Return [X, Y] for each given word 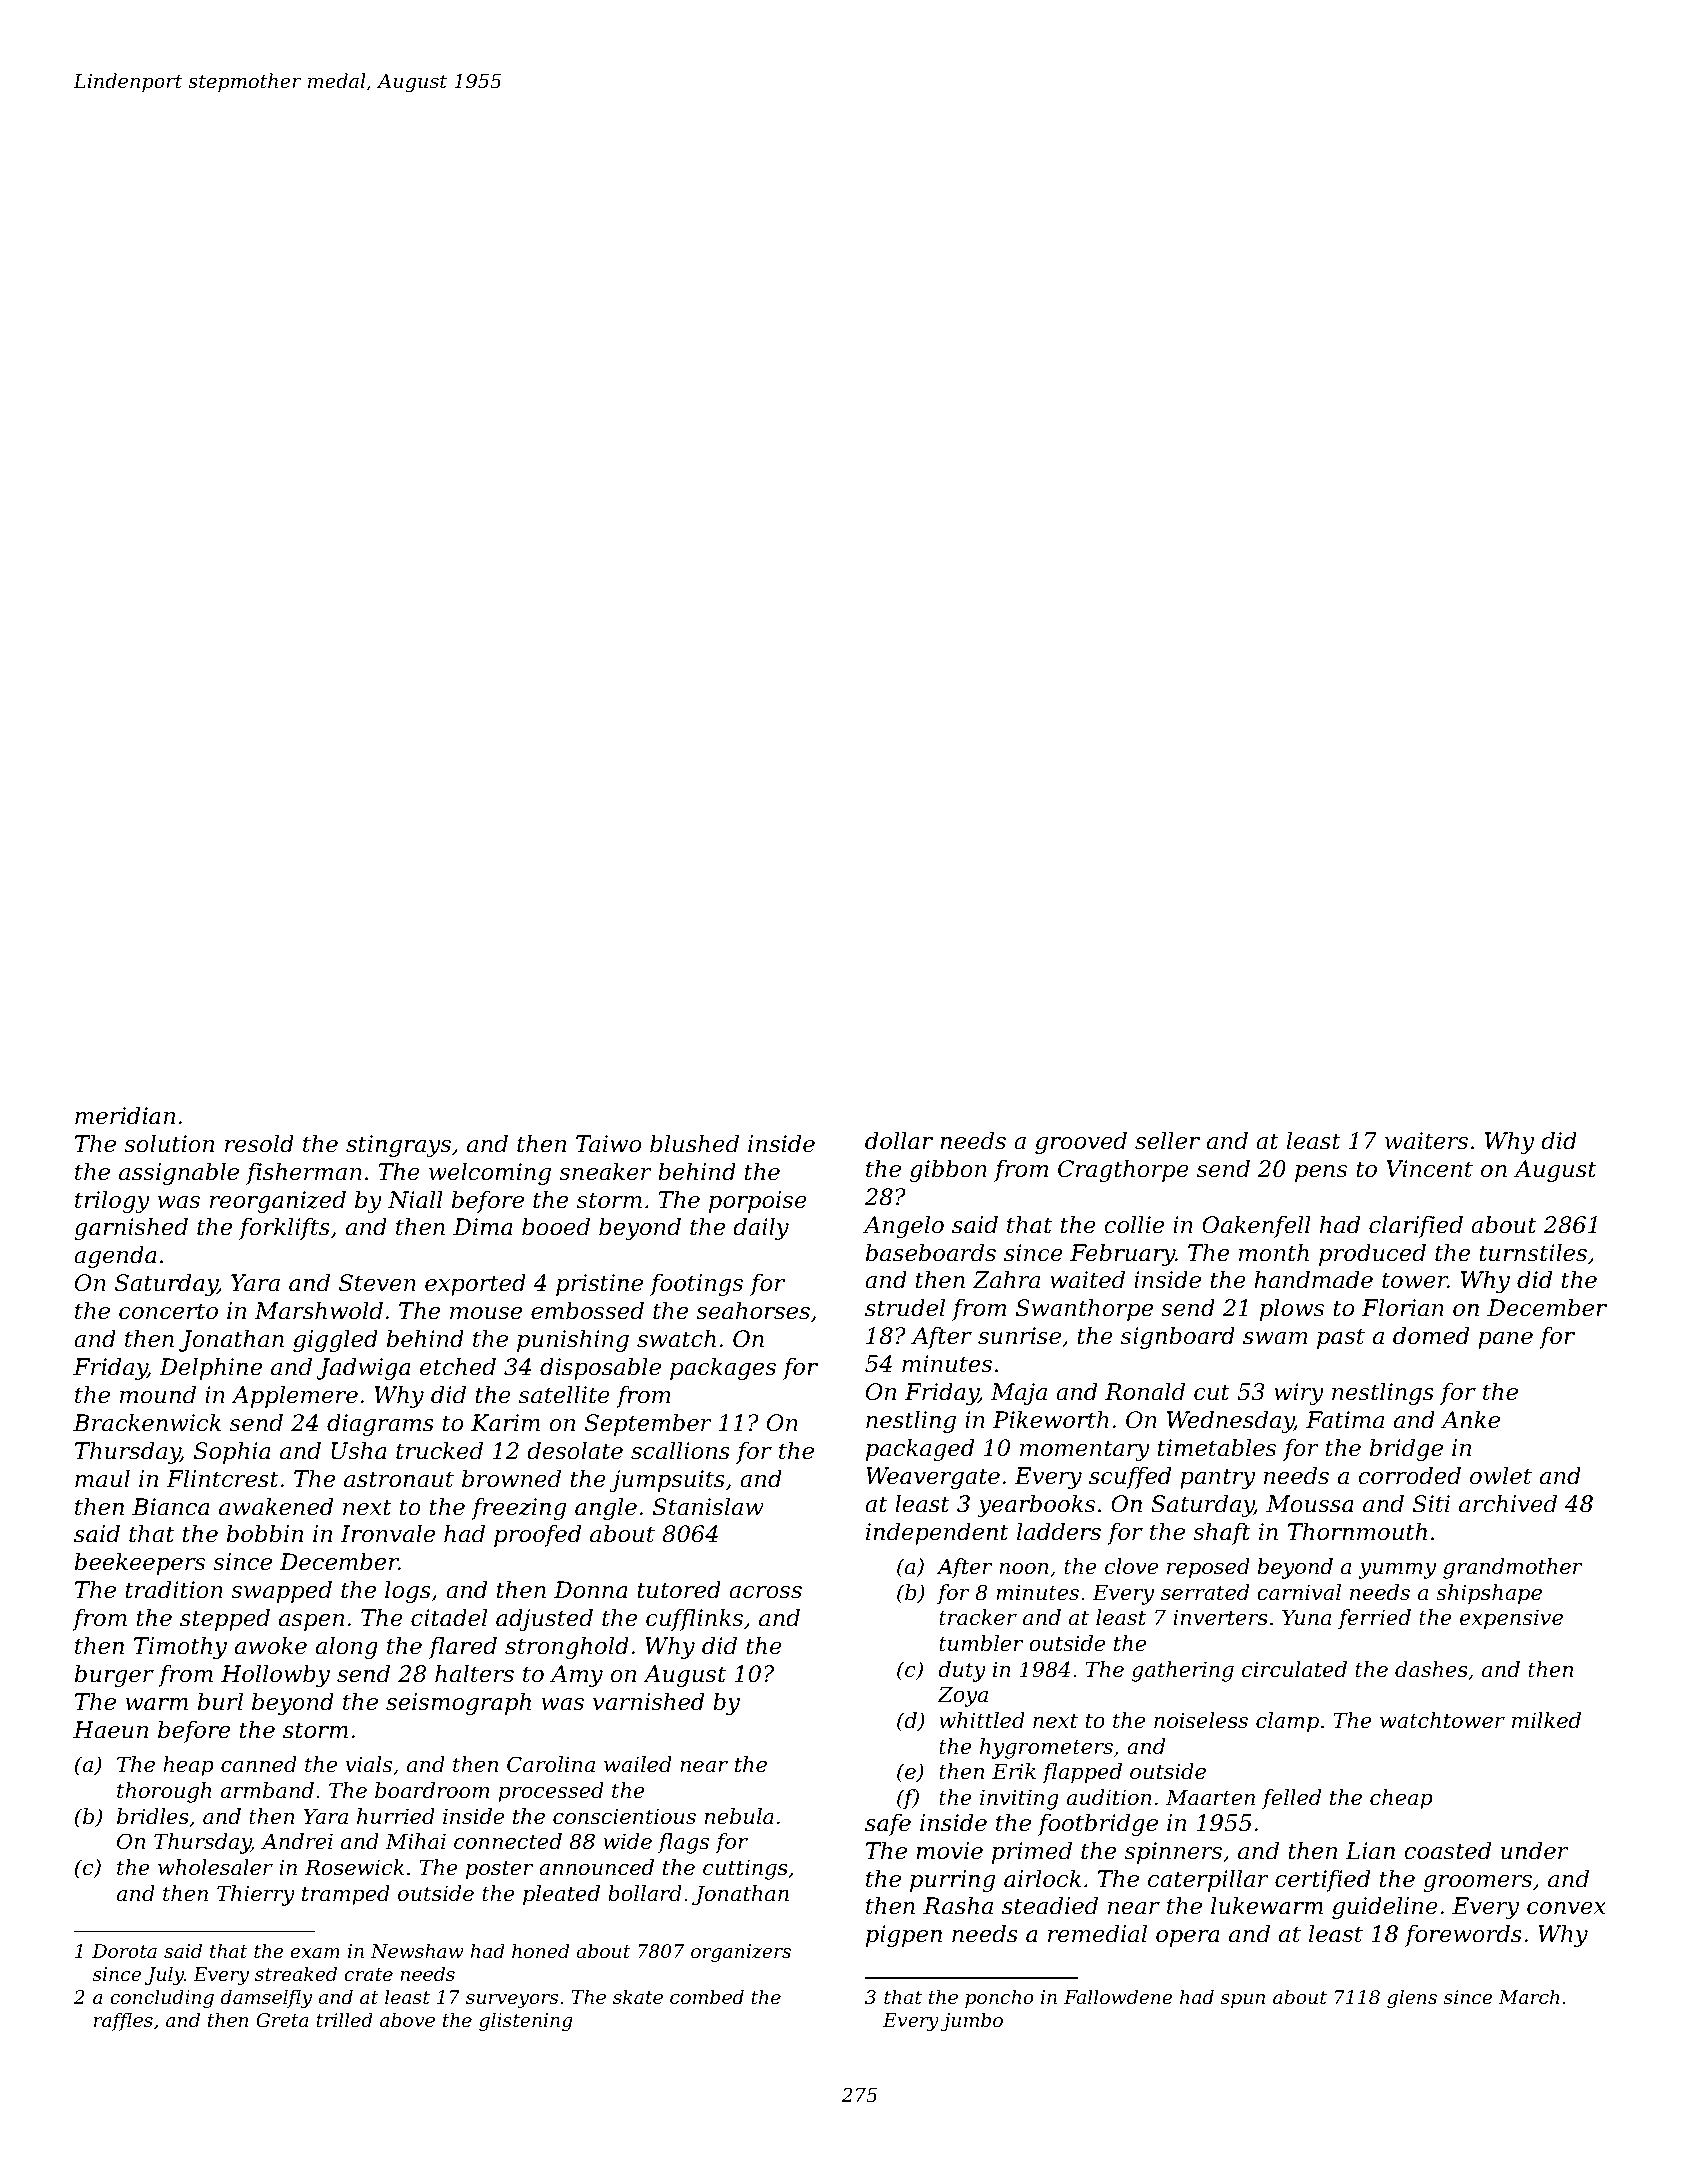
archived [1508, 1504]
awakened [276, 1507]
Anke [1470, 1420]
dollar [899, 1141]
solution [169, 1144]
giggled [335, 1341]
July [164, 1975]
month [1274, 1253]
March [1529, 1996]
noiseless [1201, 1720]
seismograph [458, 1704]
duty [962, 1671]
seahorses [753, 1311]
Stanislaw [708, 1507]
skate [638, 1996]
